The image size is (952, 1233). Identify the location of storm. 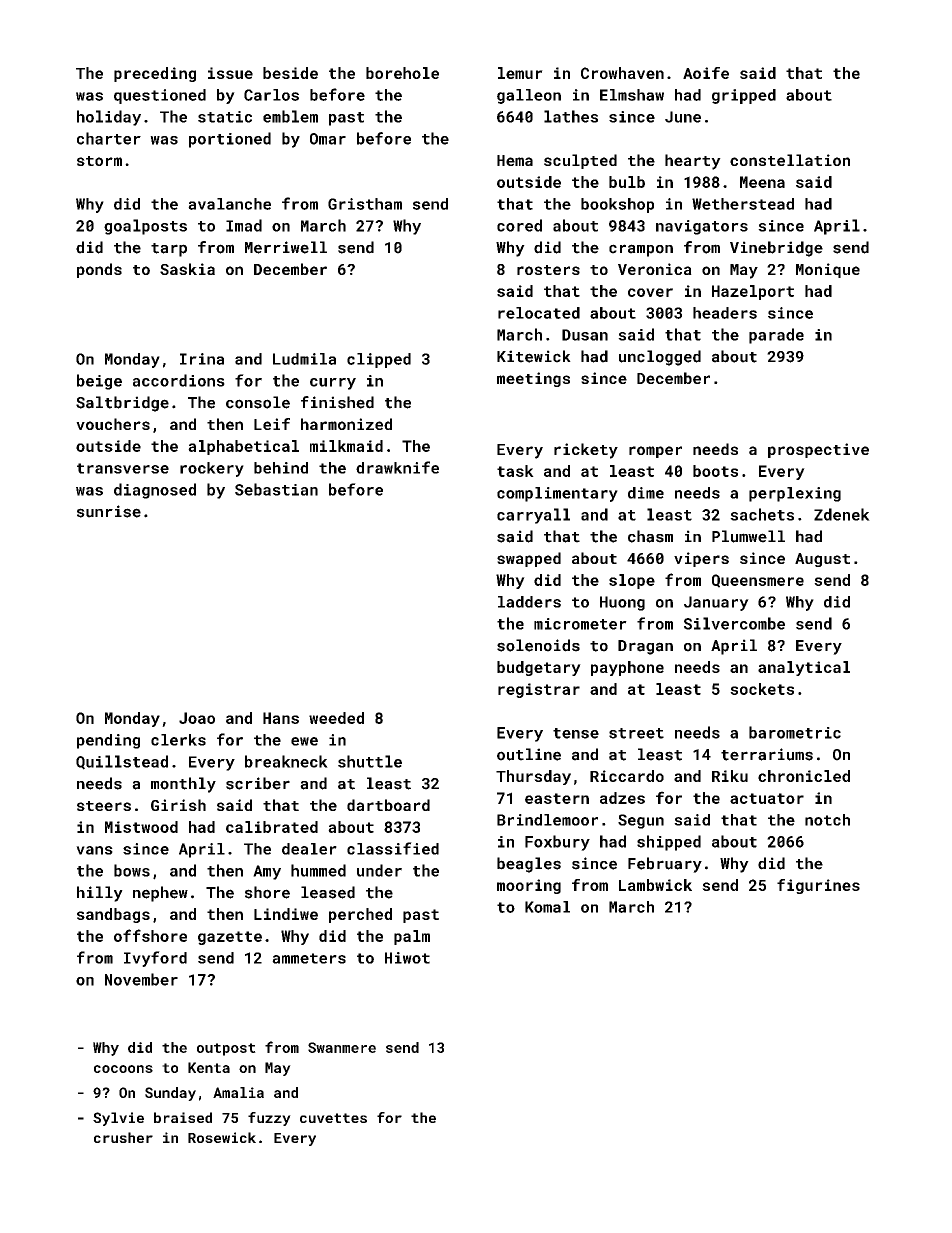
(99, 161).
